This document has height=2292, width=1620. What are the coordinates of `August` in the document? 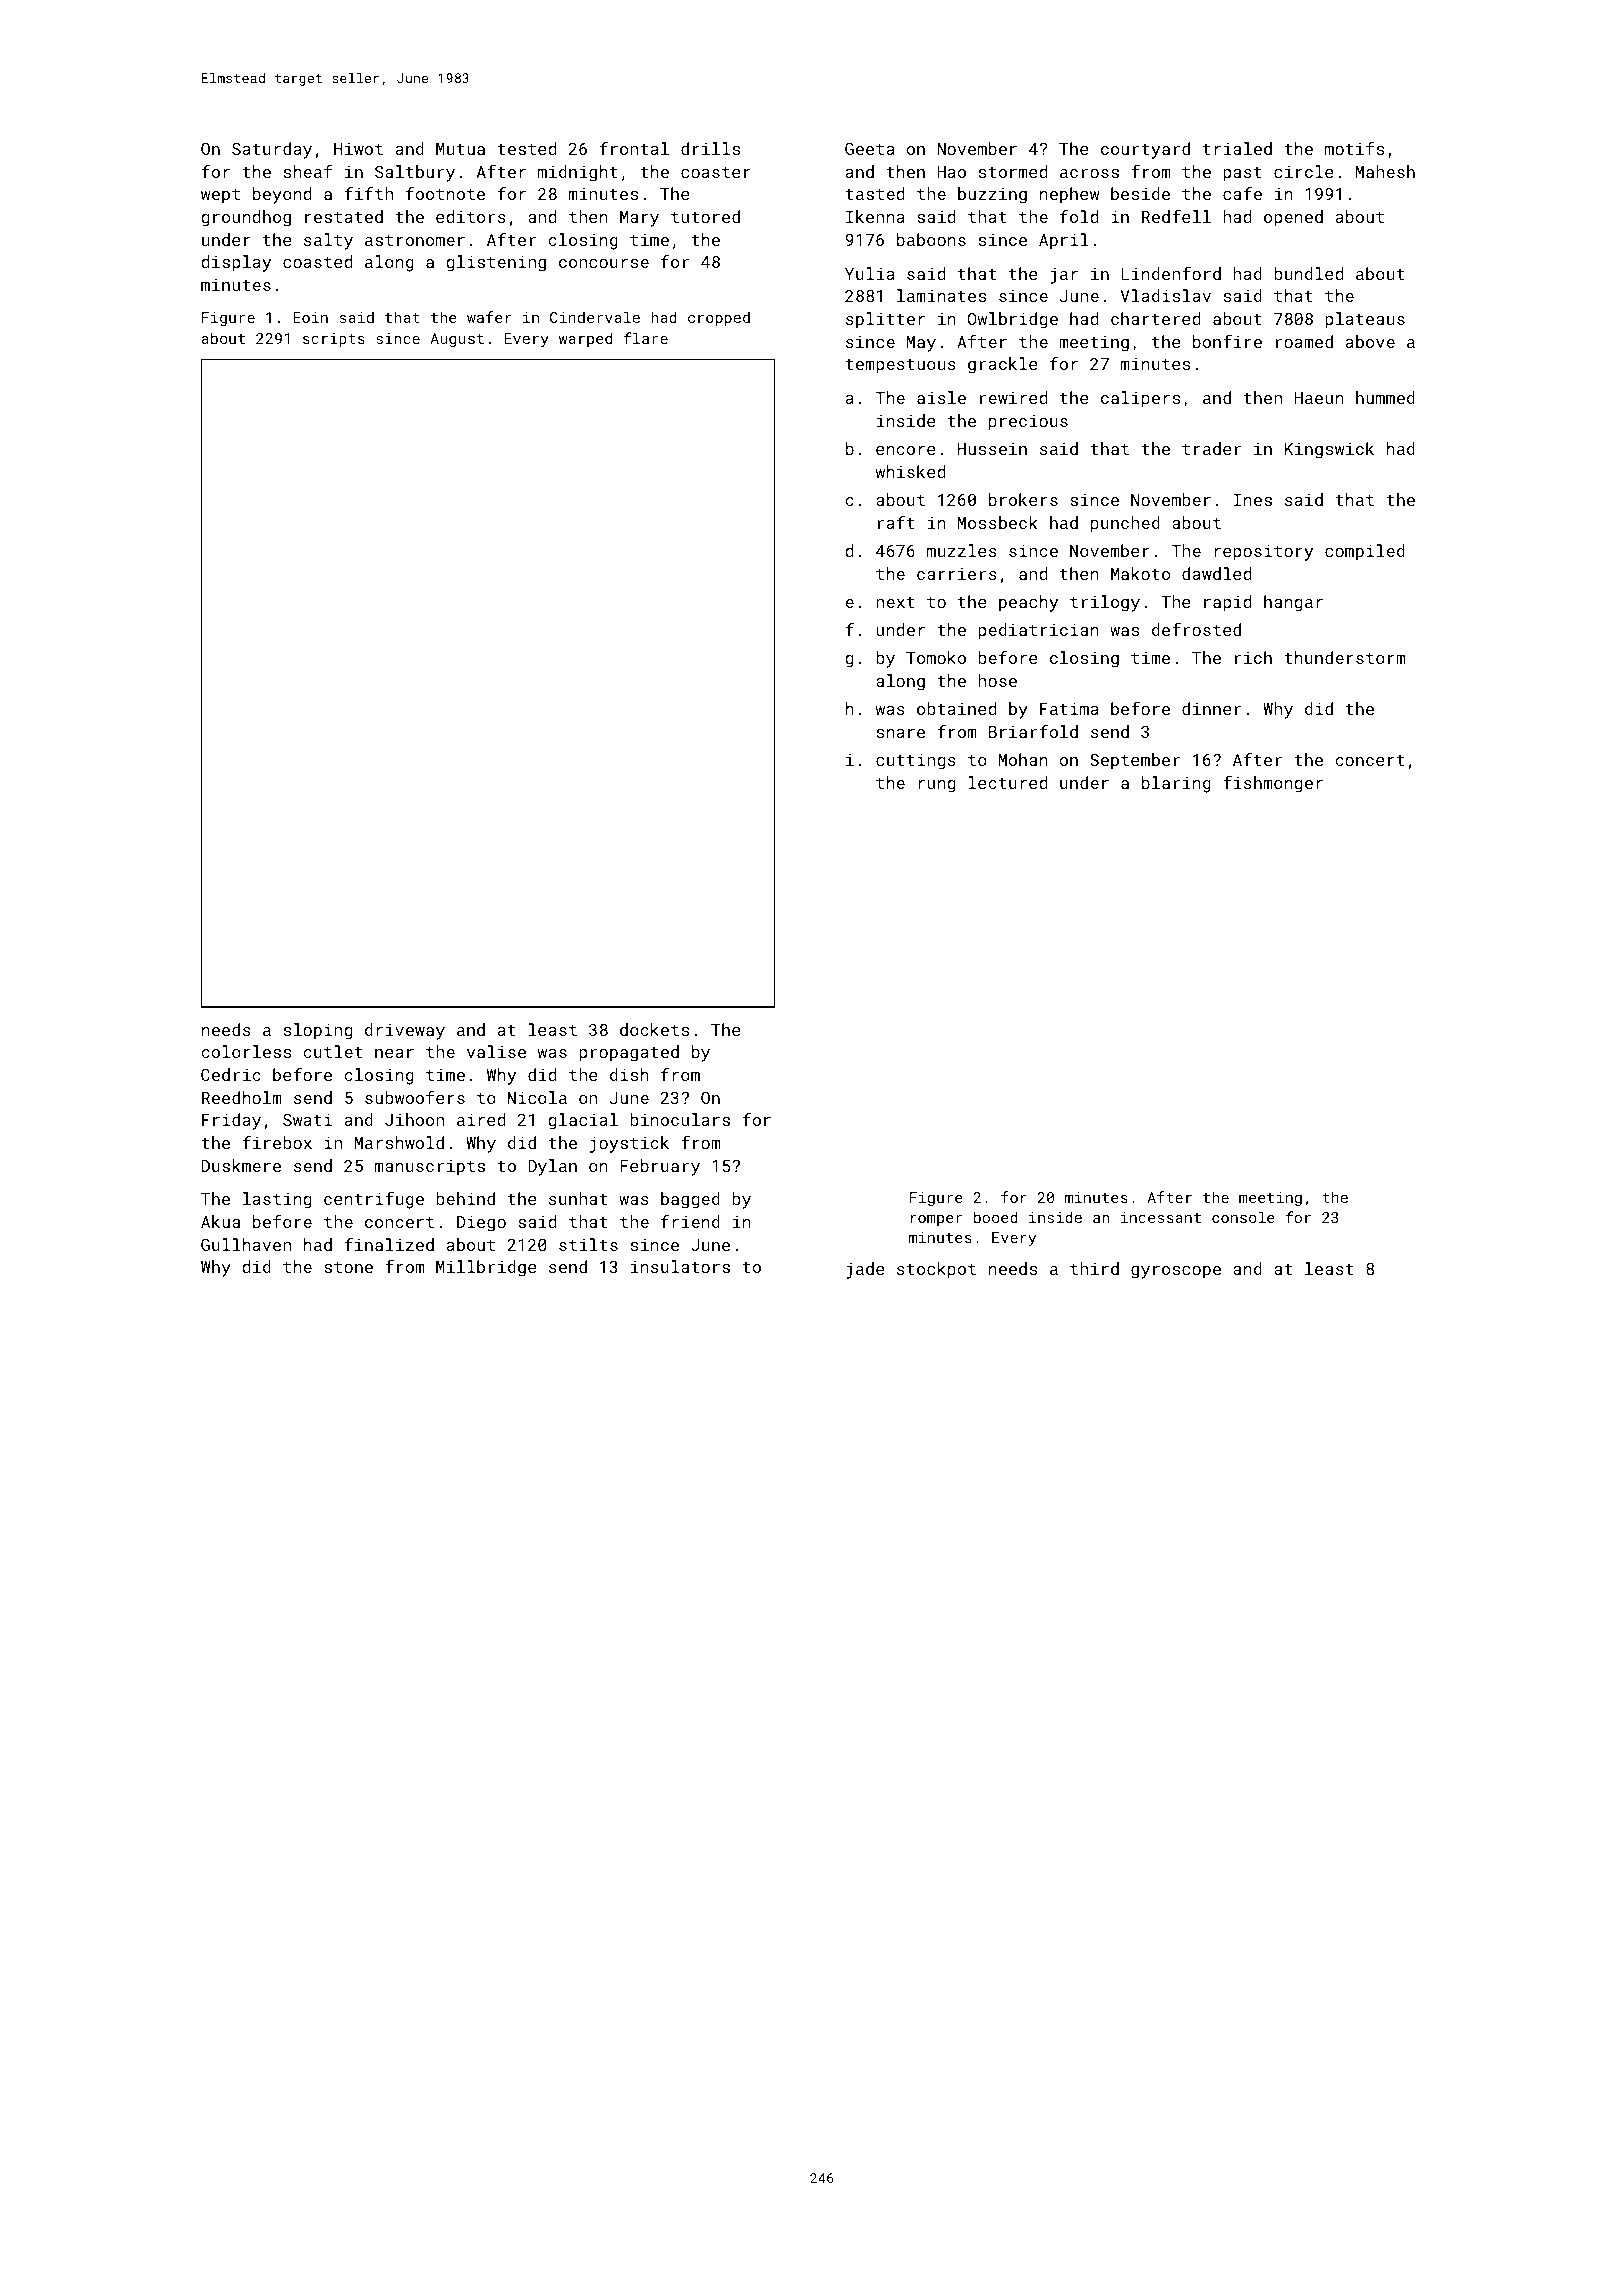 It's located at (457, 340).
